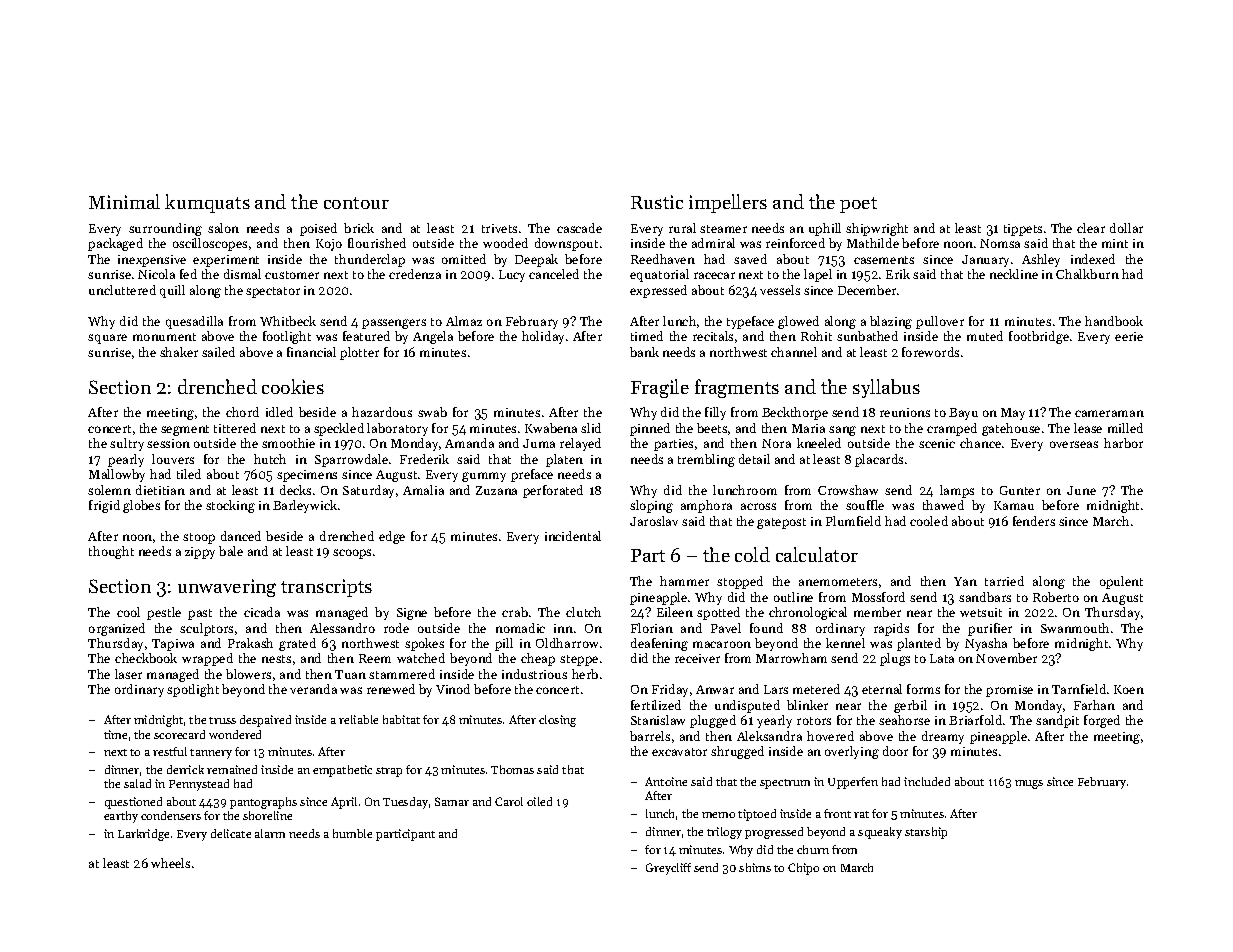 This image has width=1233, height=952. Describe the element at coordinates (504, 644) in the image. I see `pill` at that location.
